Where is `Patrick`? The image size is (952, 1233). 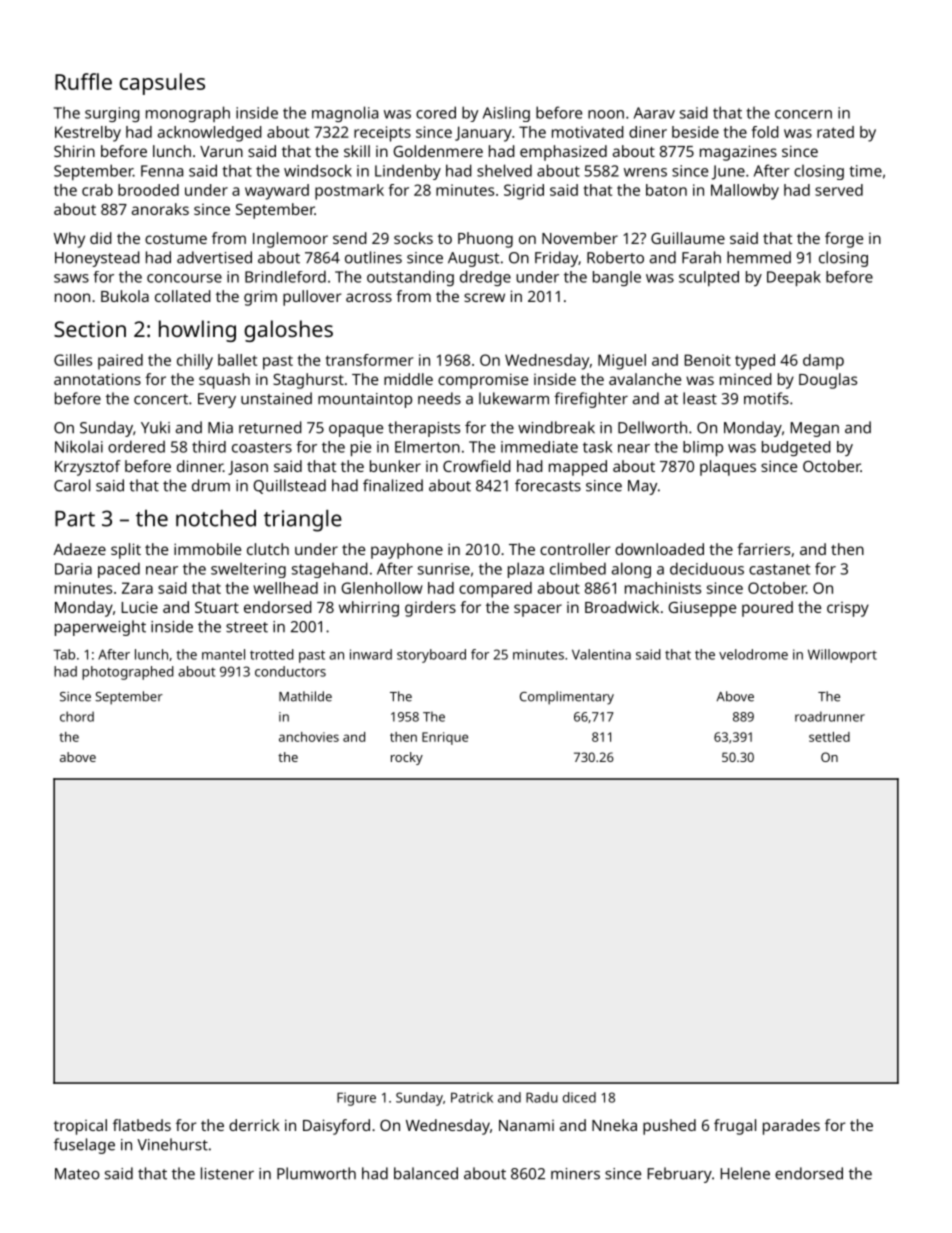 Patrick is located at coordinates (472, 1097).
